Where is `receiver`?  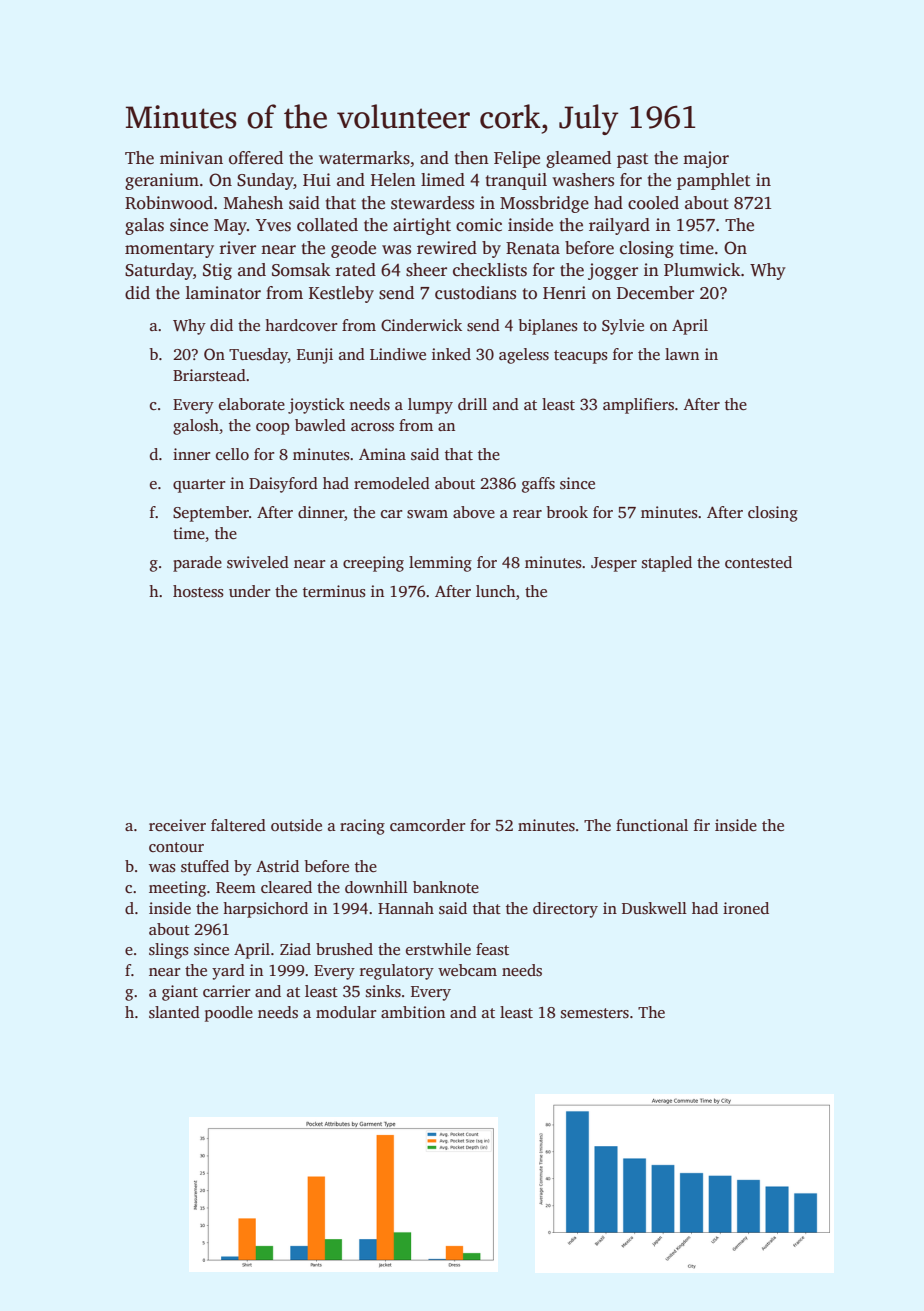
receiver is located at coordinates (177, 825).
